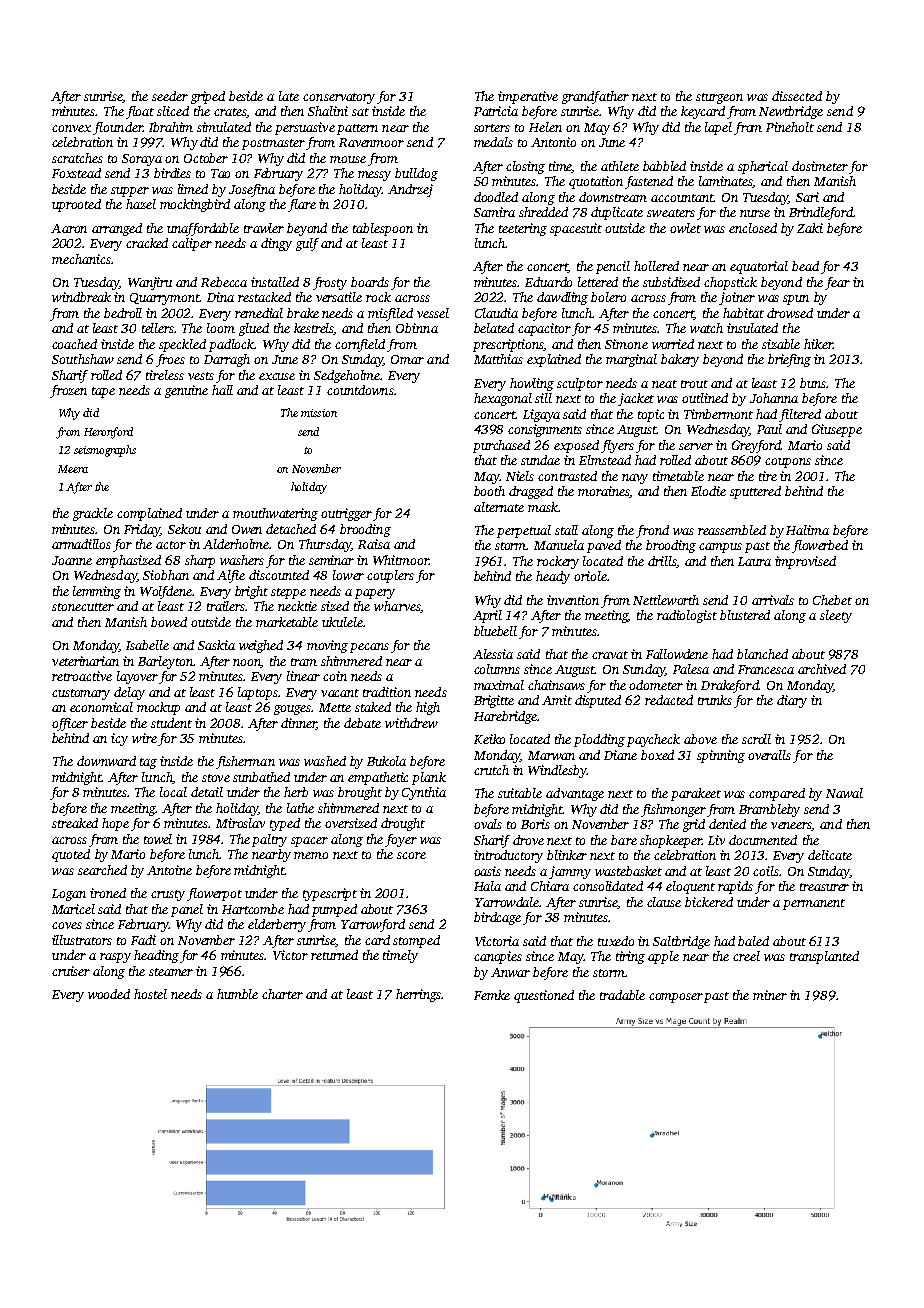 Image resolution: width=924 pixels, height=1308 pixels. What do you see at coordinates (203, 229) in the screenshot?
I see `unaffordable` at bounding box center [203, 229].
